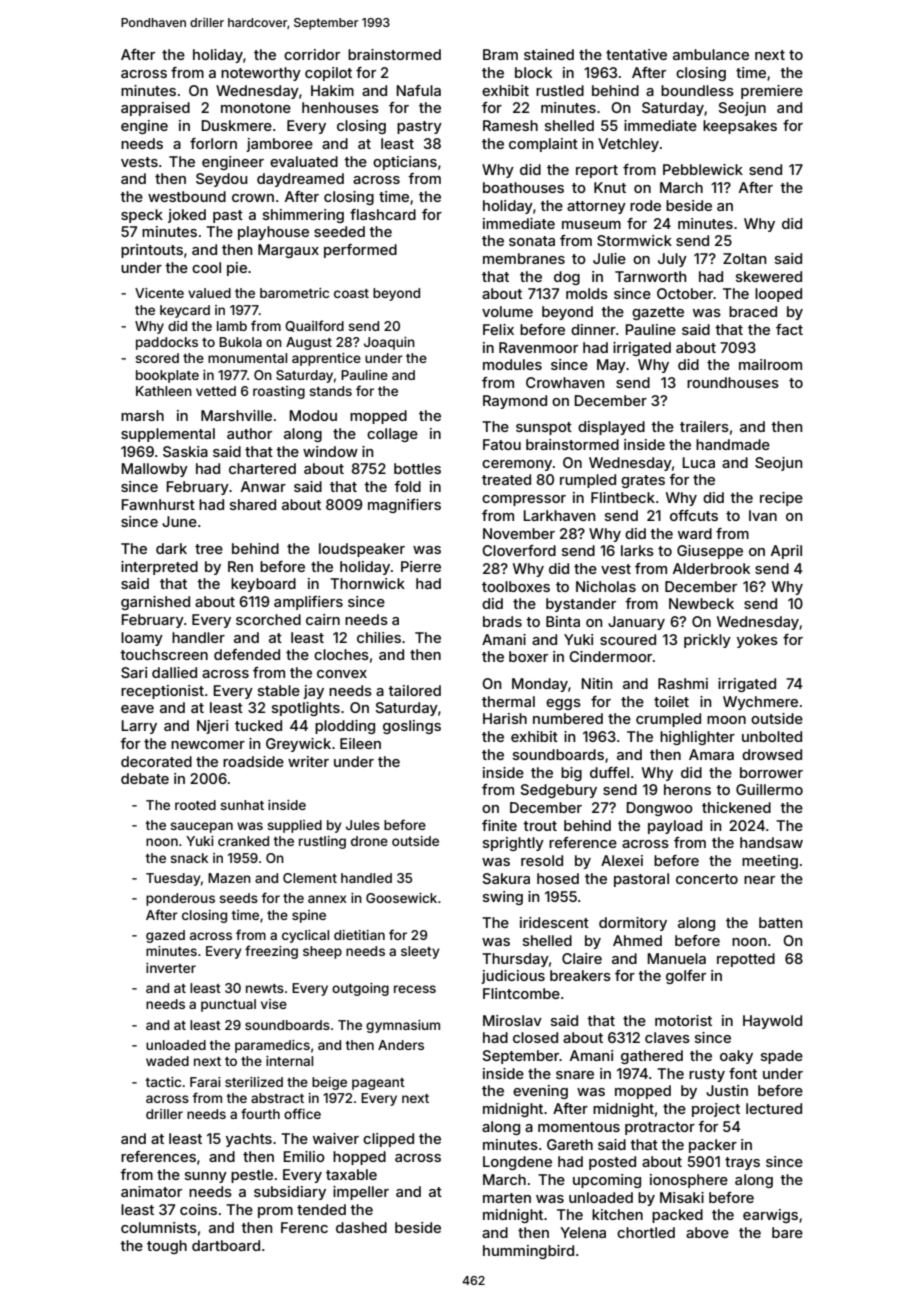 The height and width of the screenshot is (1308, 924). I want to click on boathouses, so click(523, 187).
